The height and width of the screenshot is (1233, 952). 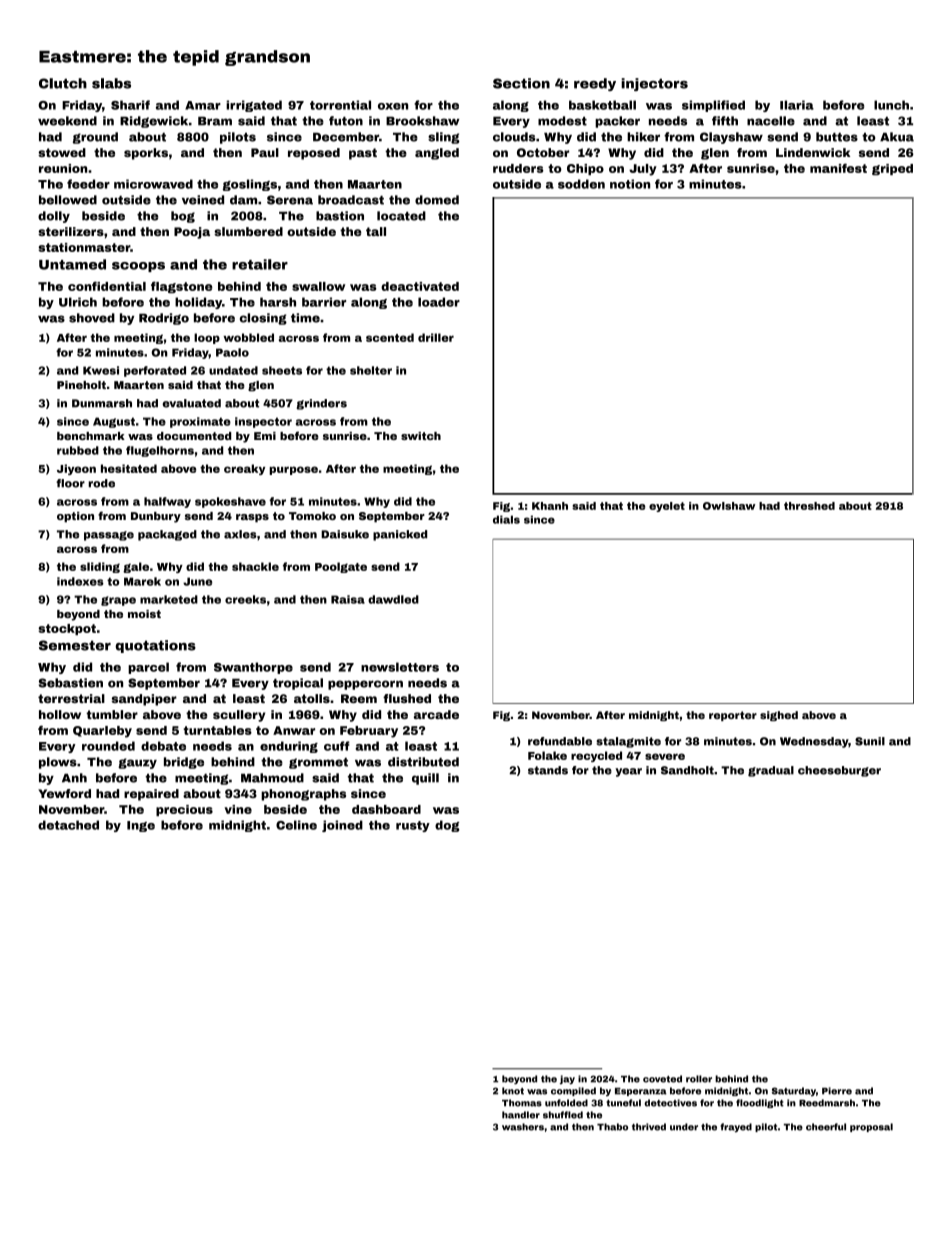 I want to click on injectors, so click(x=654, y=84).
